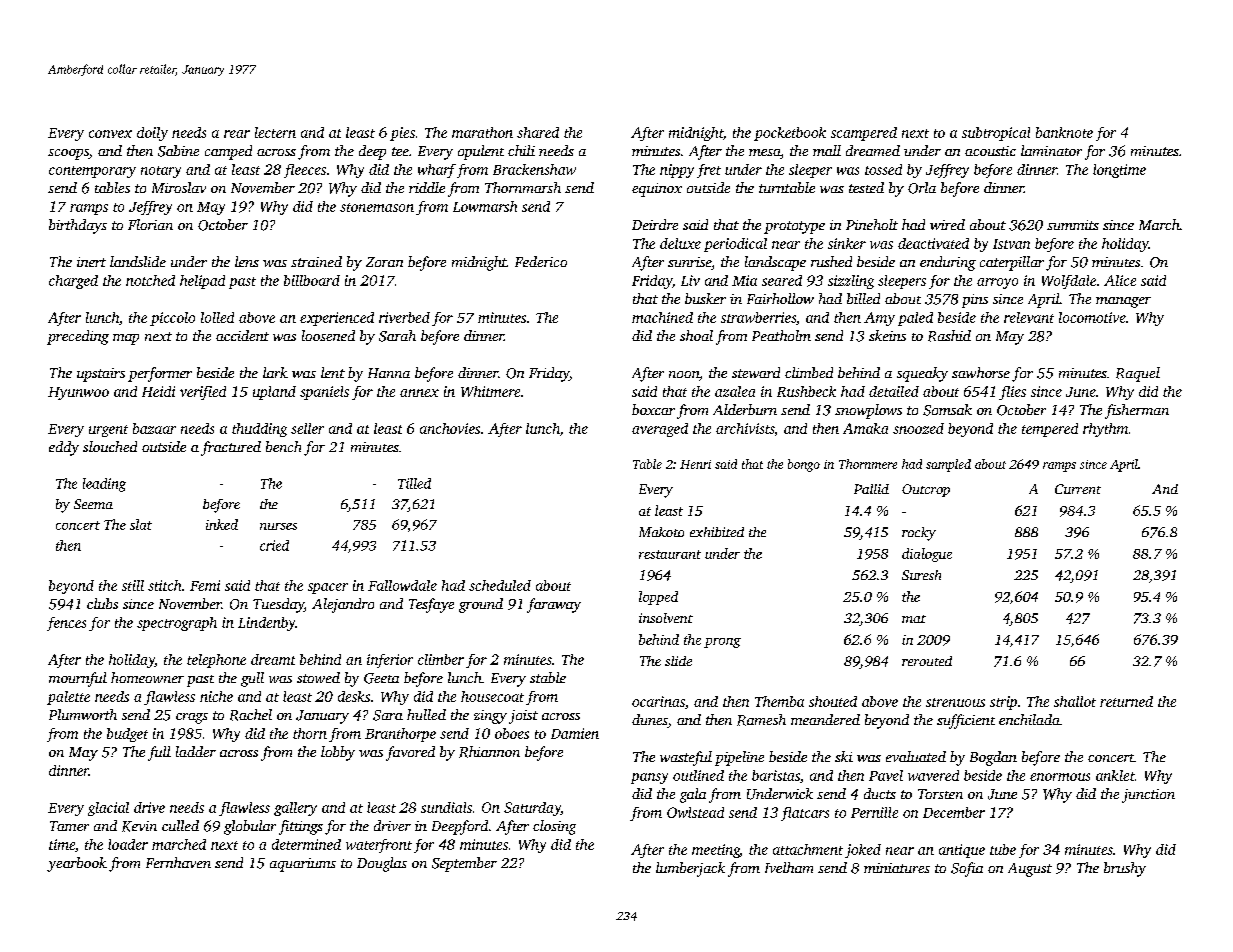 This image has width=1233, height=952. What do you see at coordinates (464, 864) in the image?
I see `September` at bounding box center [464, 864].
